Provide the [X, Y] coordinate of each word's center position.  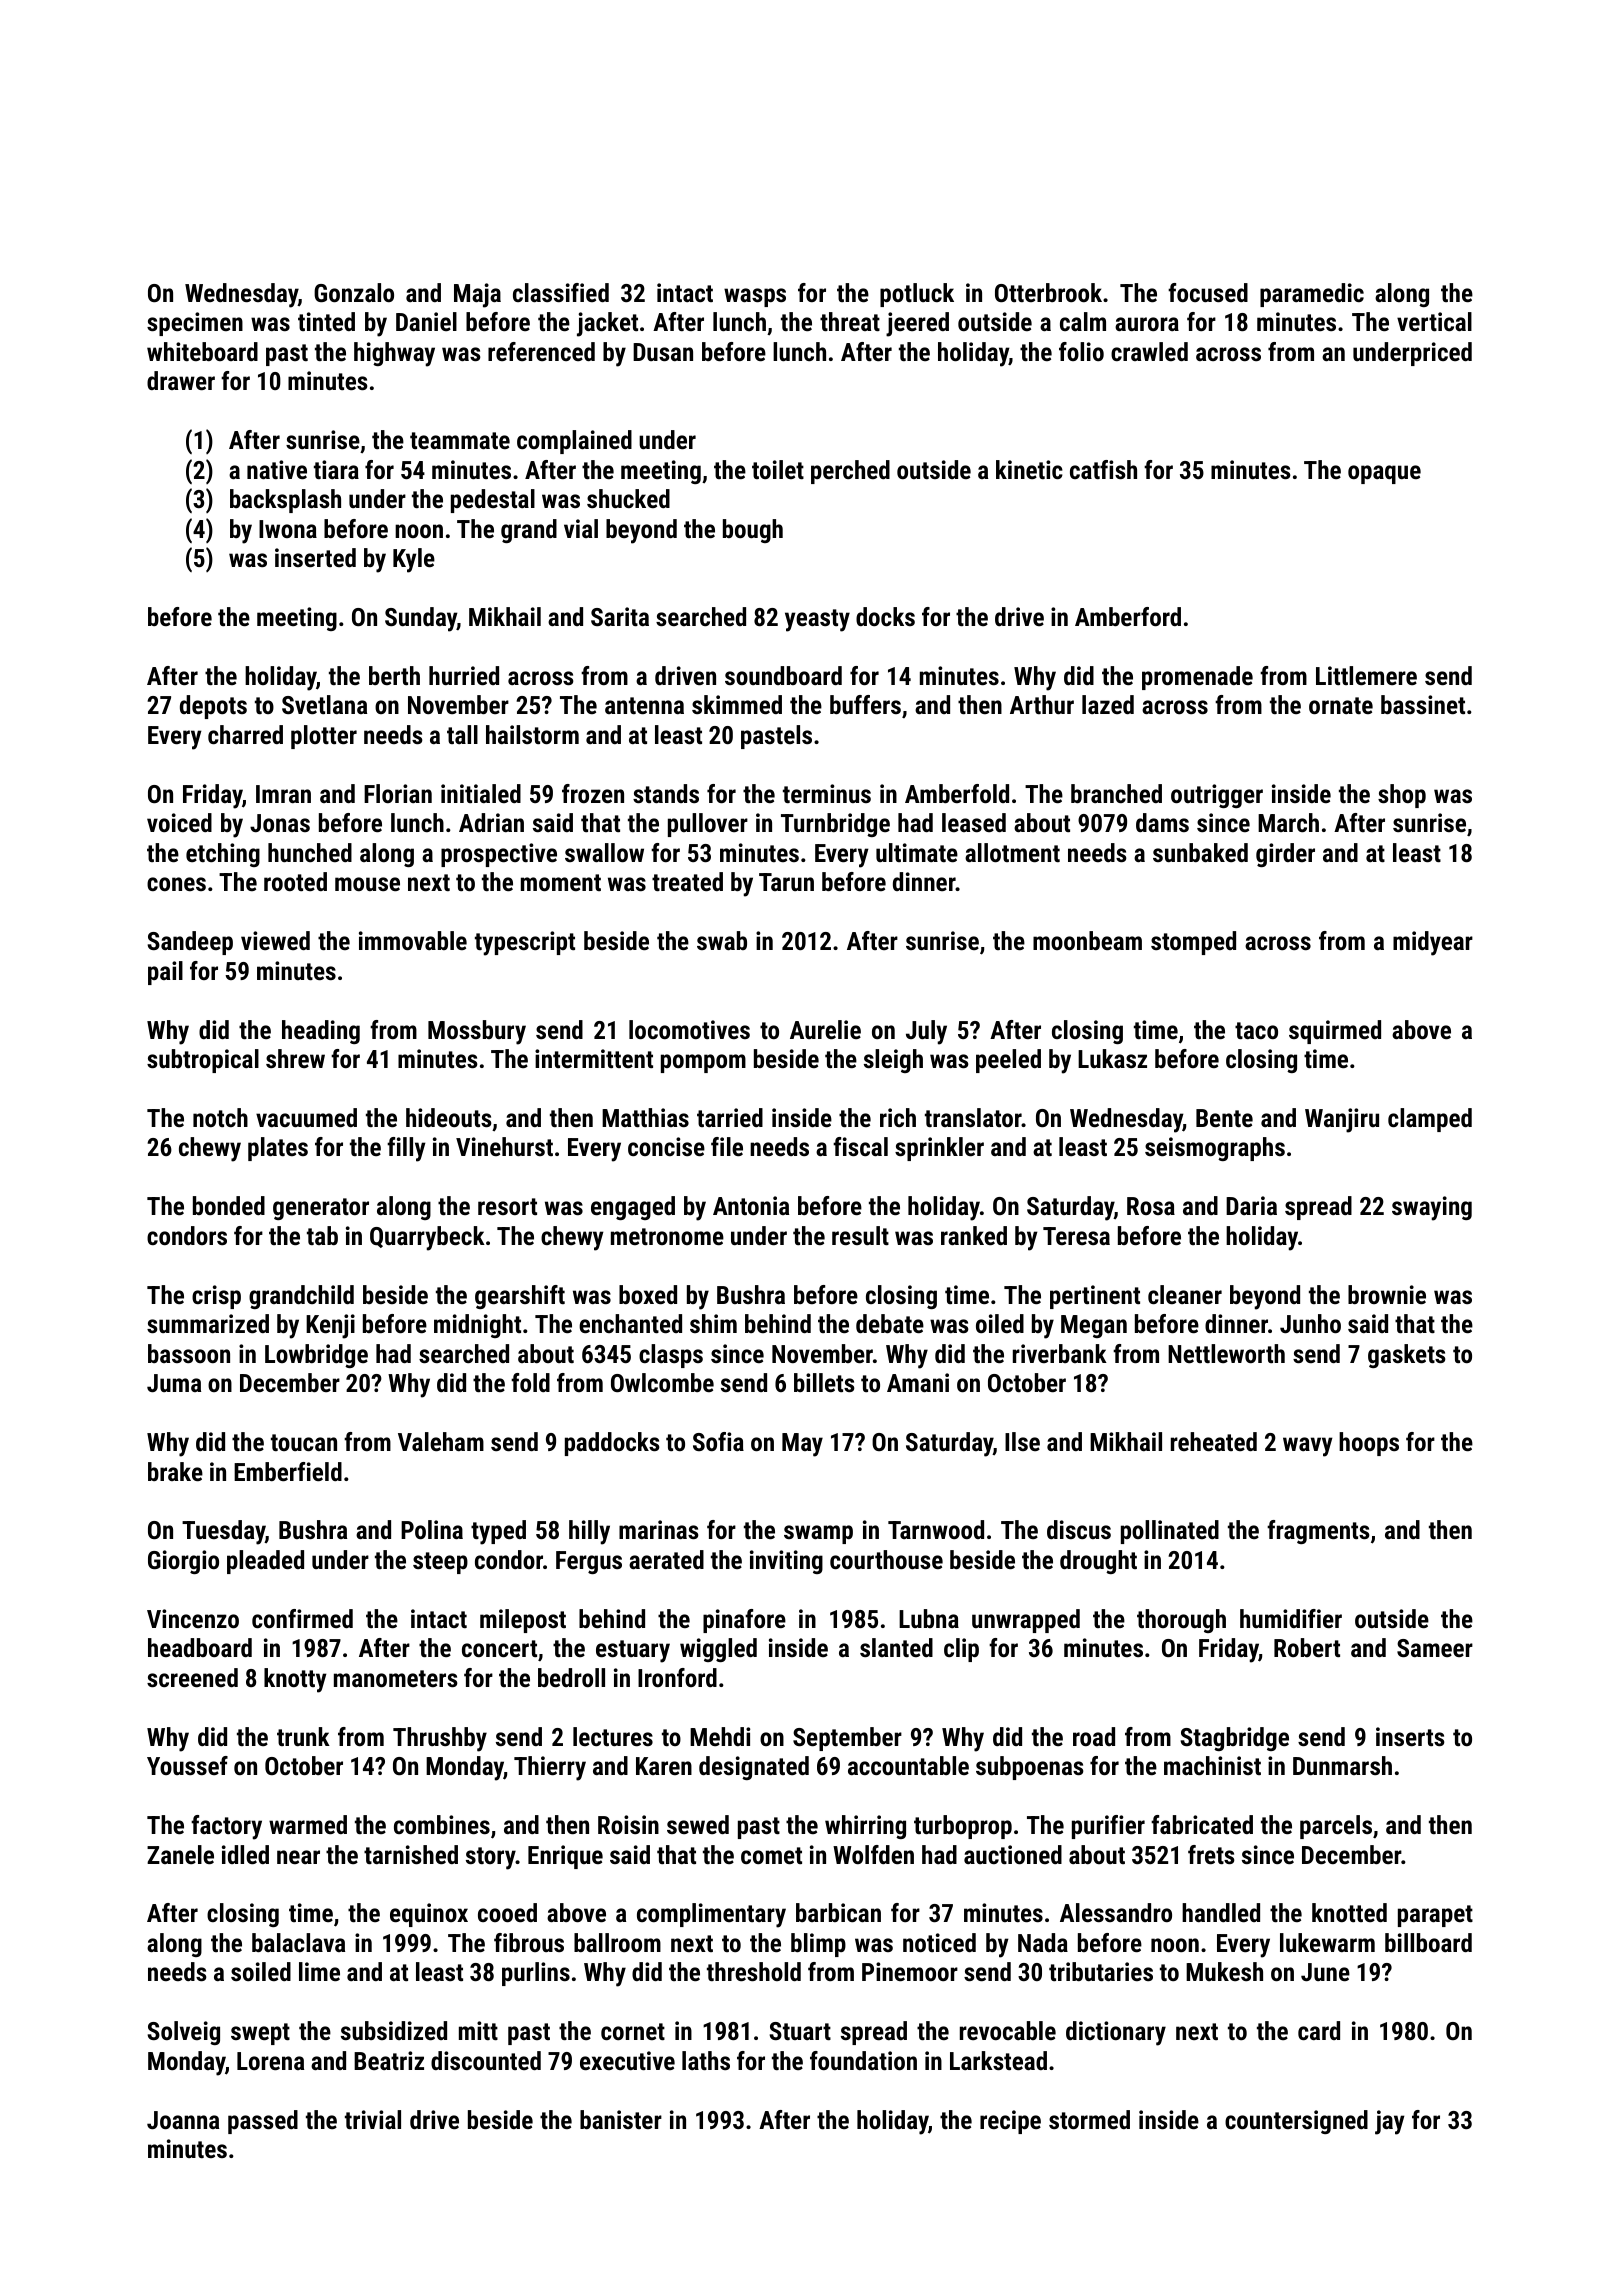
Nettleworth [1226, 1353]
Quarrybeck [427, 1238]
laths [706, 2060]
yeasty [817, 620]
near [298, 1857]
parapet [1435, 1916]
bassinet [1423, 704]
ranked [974, 1235]
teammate [460, 440]
